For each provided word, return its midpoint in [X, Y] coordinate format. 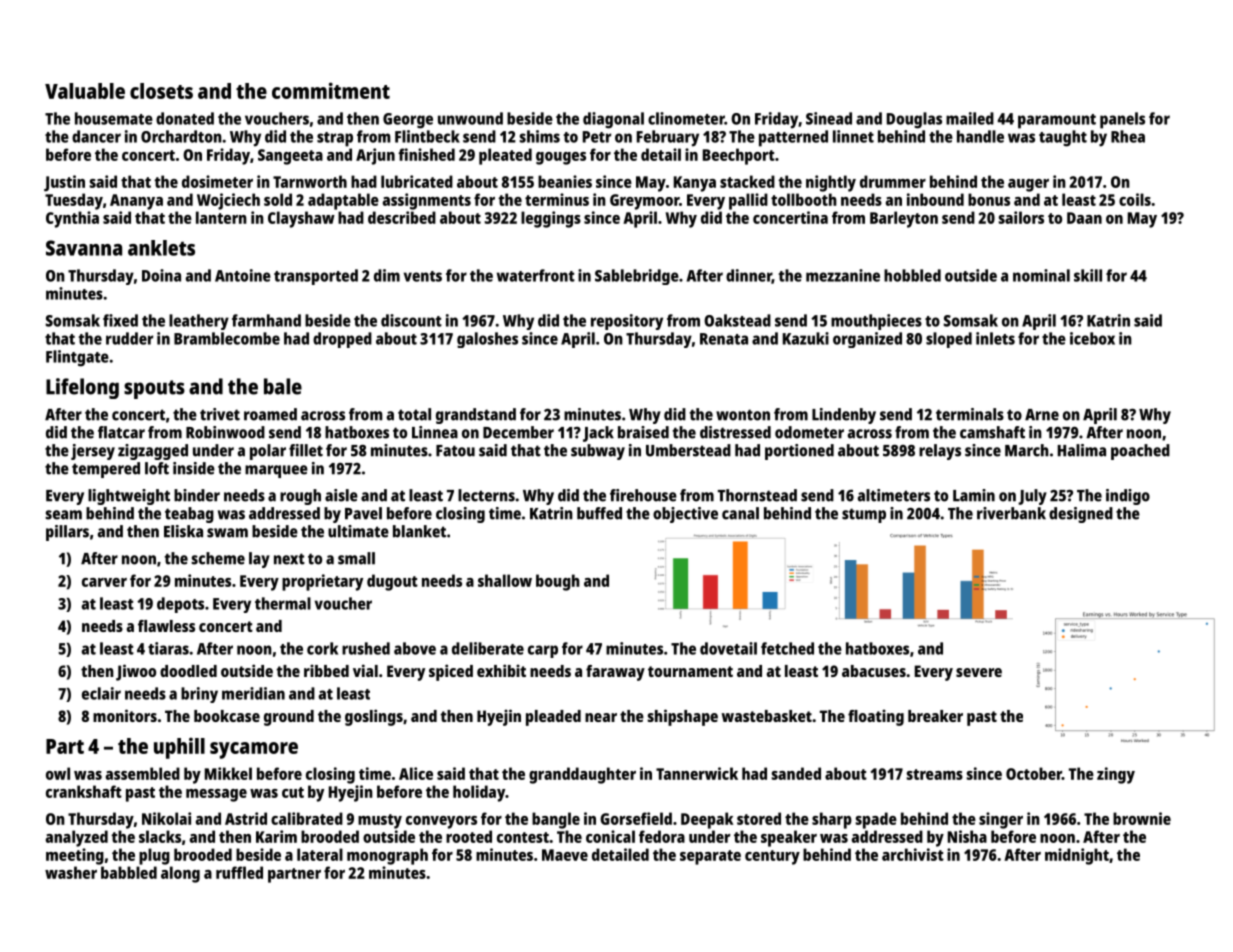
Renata [724, 339]
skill [1088, 275]
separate [710, 857]
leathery [199, 322]
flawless [166, 626]
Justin [64, 183]
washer [71, 872]
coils [1135, 199]
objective [685, 515]
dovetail [728, 648]
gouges [561, 158]
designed [1081, 515]
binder [197, 495]
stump [864, 515]
